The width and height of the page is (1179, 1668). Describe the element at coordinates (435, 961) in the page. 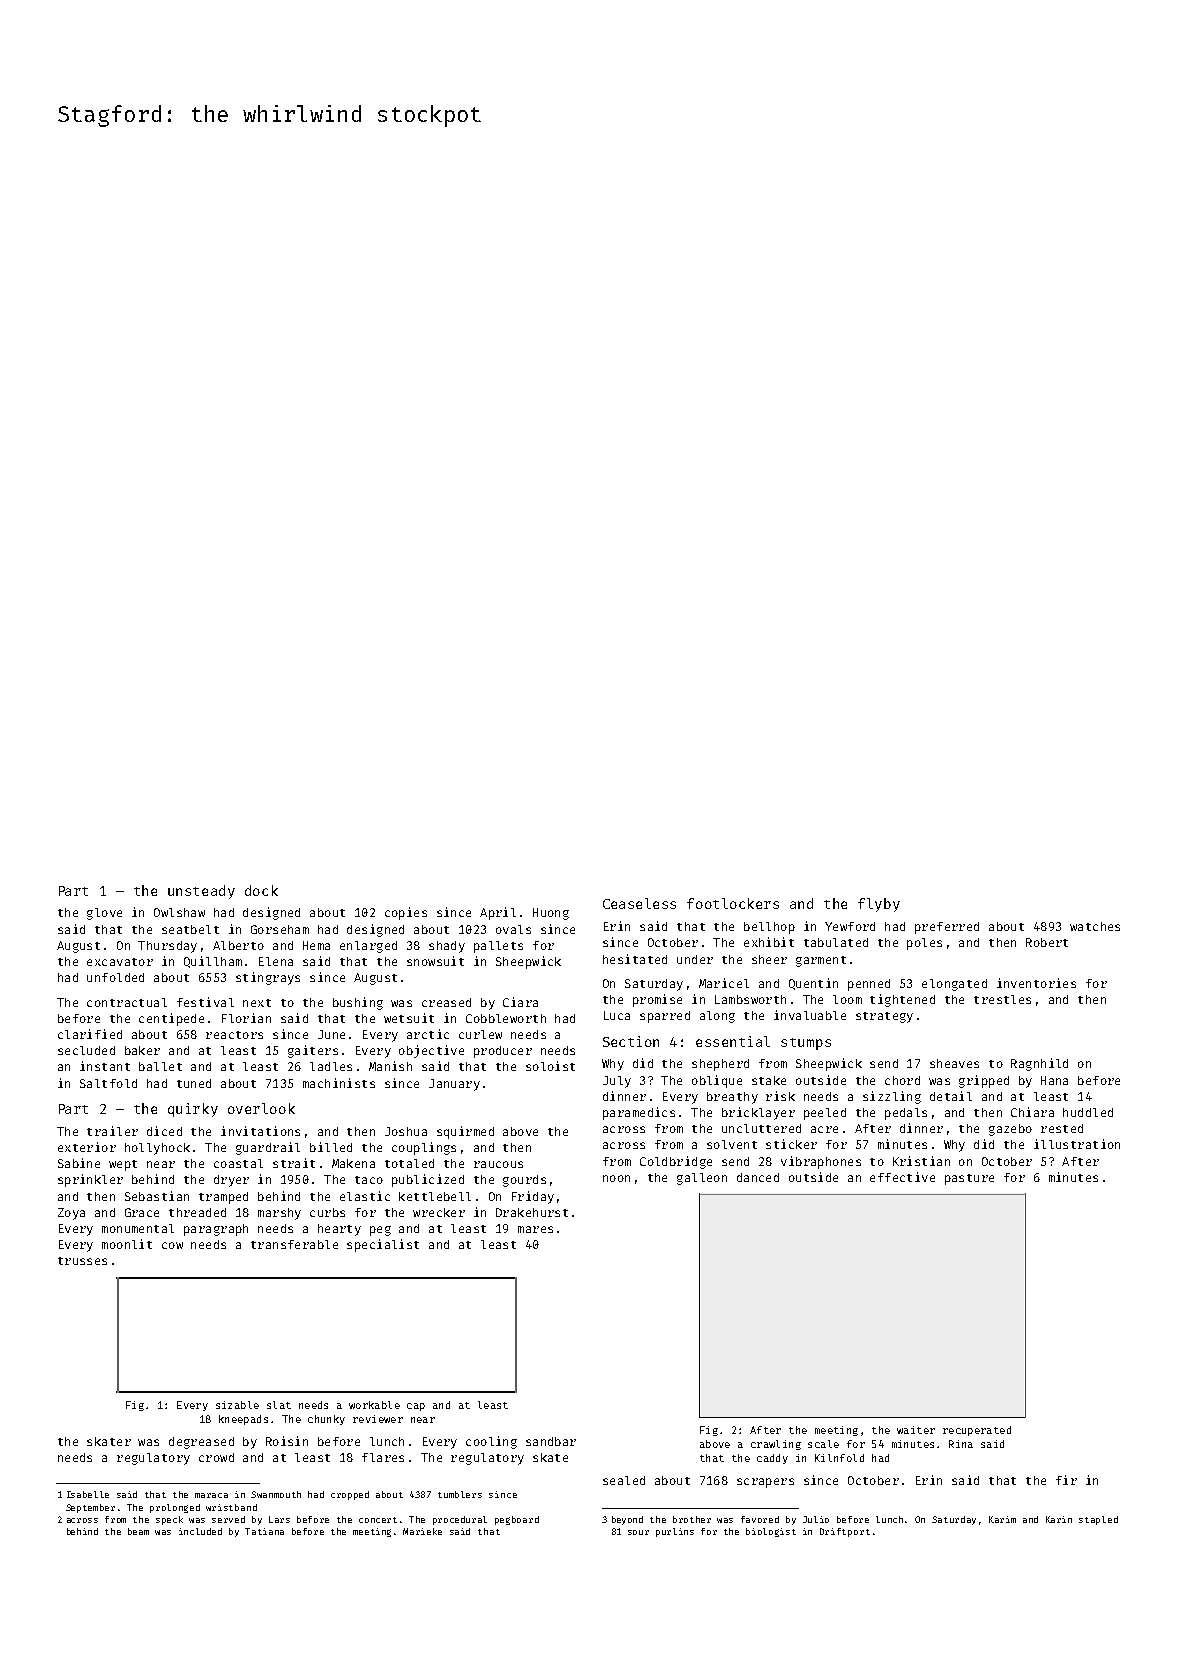

I see `snowsuit` at that location.
